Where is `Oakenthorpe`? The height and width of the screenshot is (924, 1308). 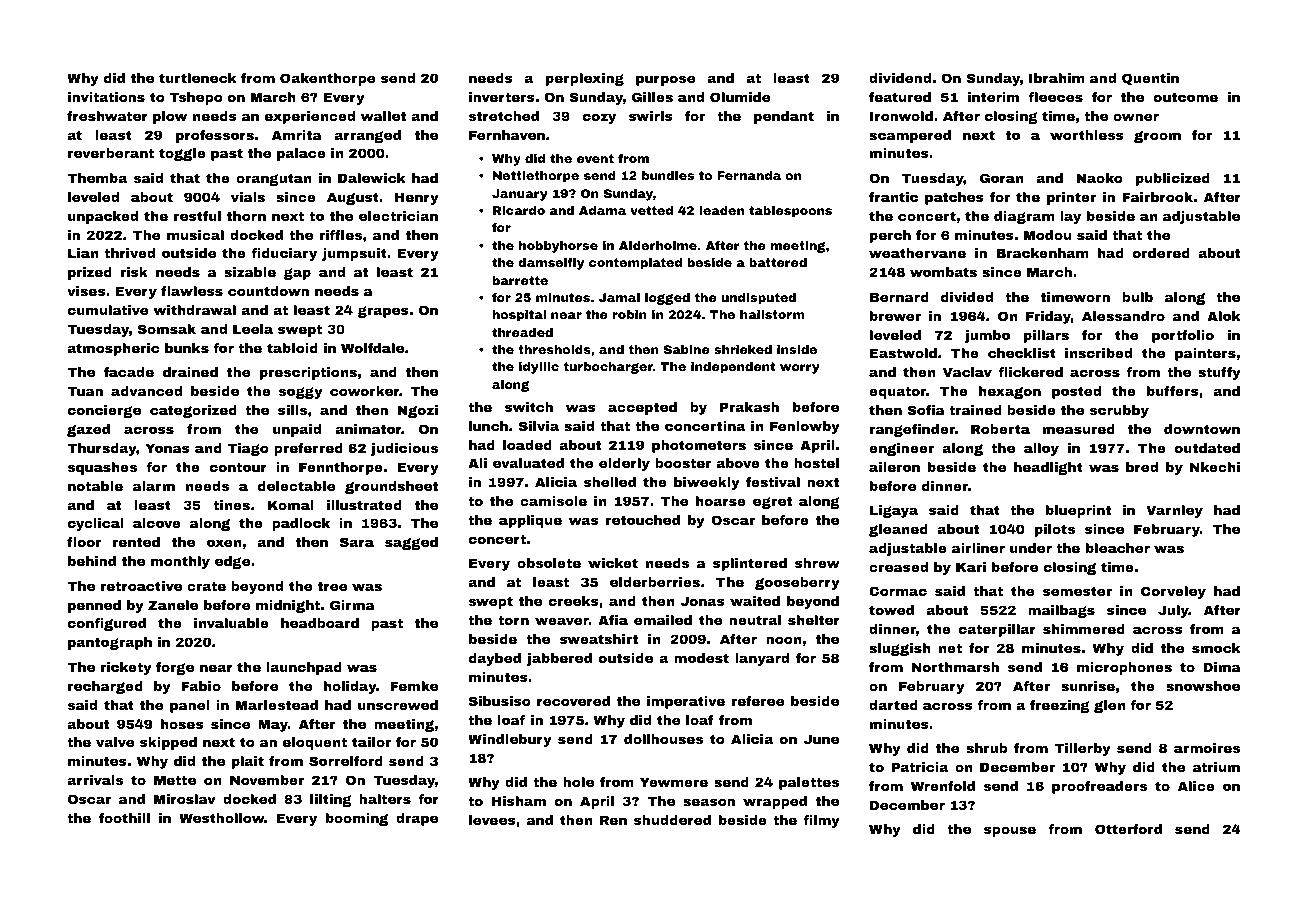
Oakenthorpe is located at coordinates (328, 79).
